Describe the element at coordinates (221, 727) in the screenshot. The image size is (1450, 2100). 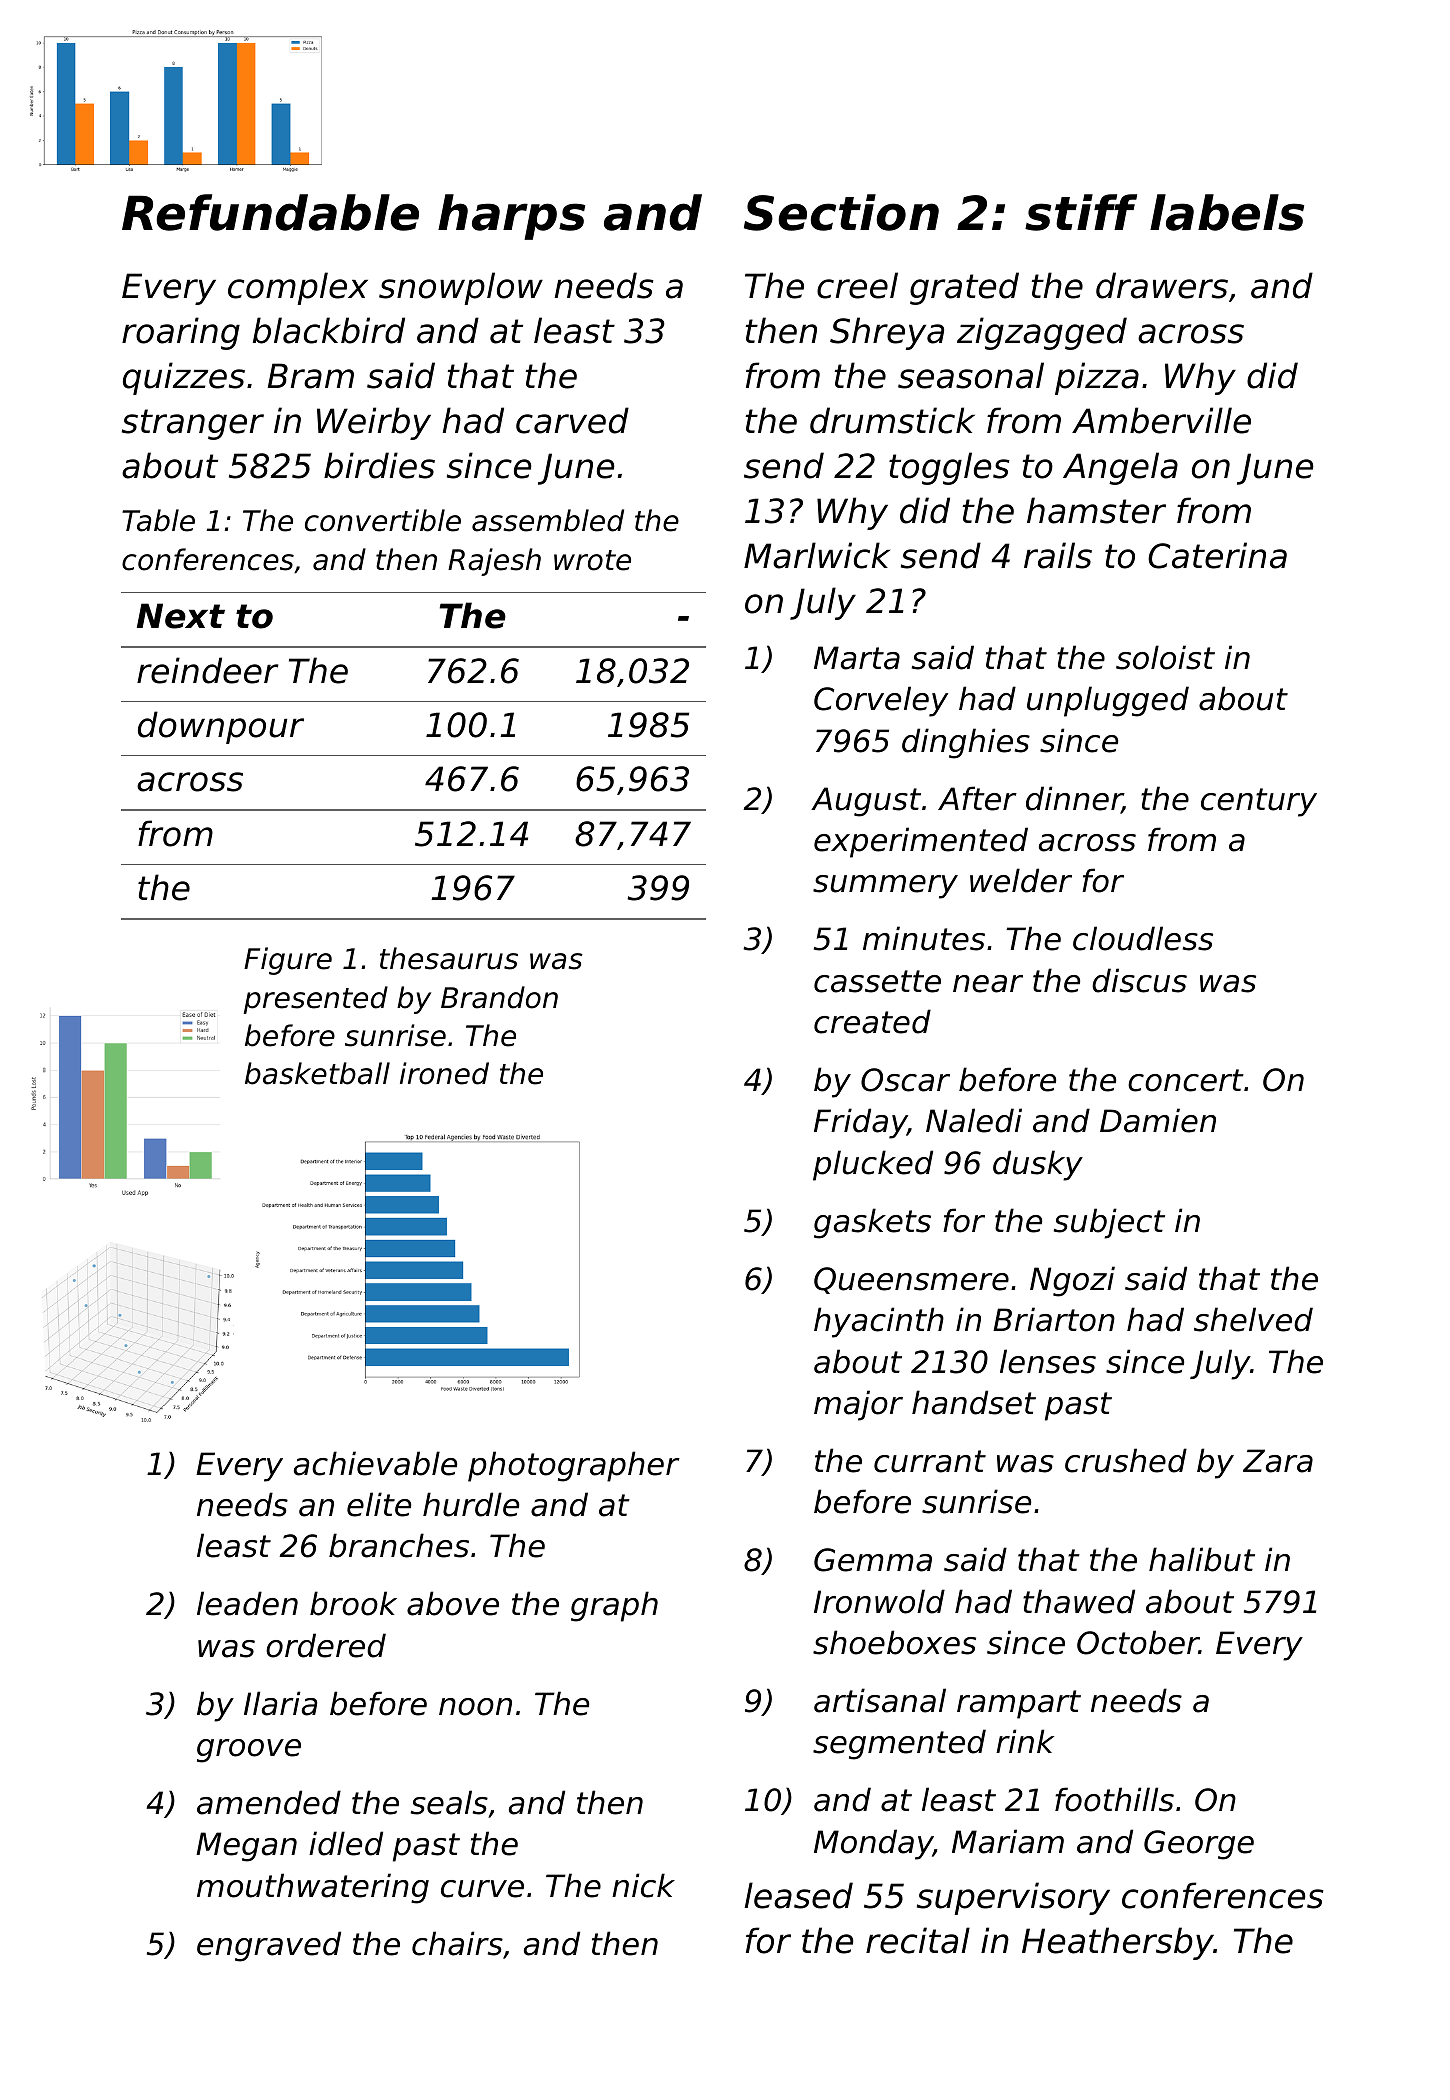
I see `downpour` at that location.
